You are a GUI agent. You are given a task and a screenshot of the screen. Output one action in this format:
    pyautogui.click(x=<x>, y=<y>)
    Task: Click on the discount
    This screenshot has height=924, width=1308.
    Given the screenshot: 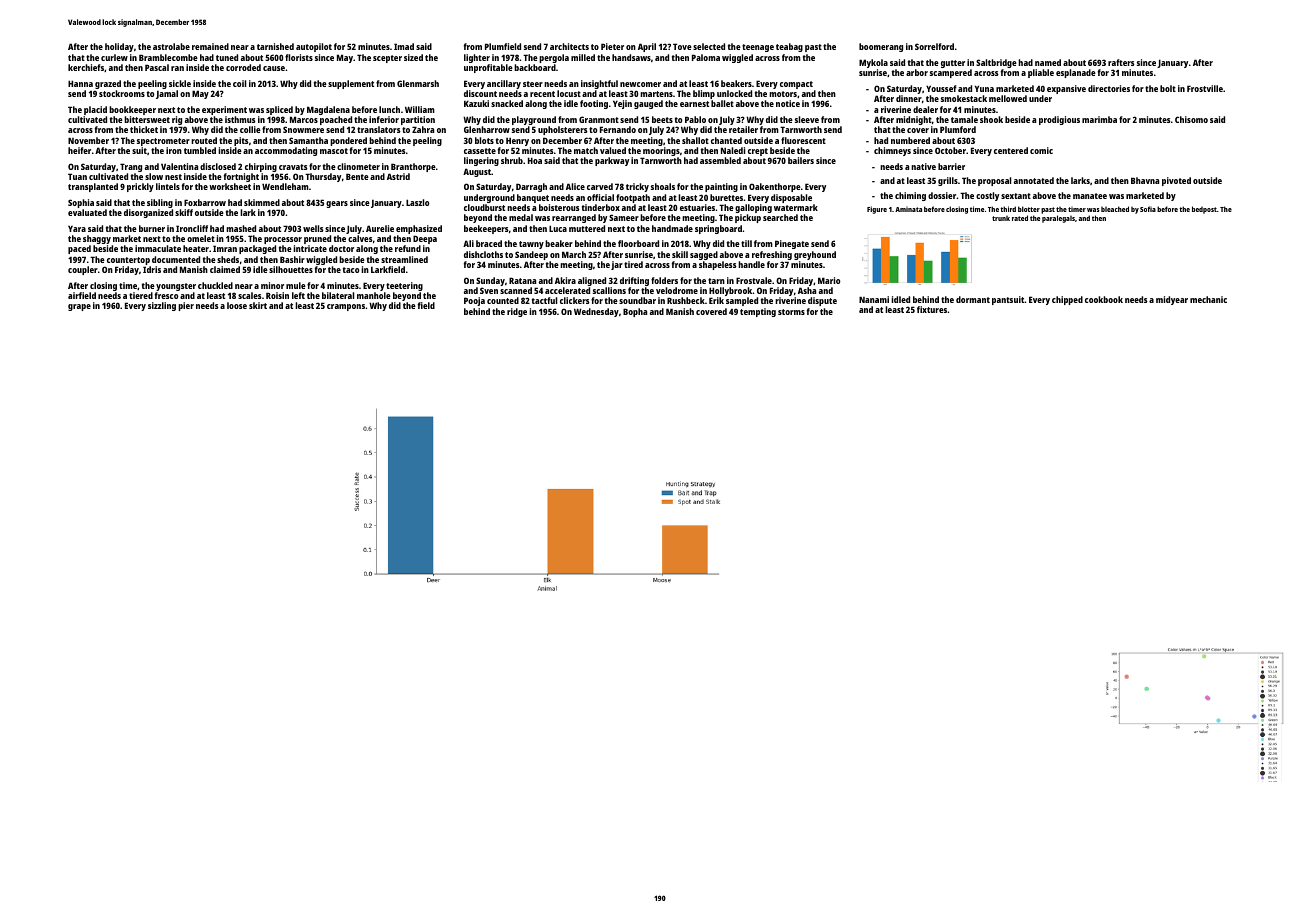 What is the action you would take?
    pyautogui.click(x=480, y=93)
